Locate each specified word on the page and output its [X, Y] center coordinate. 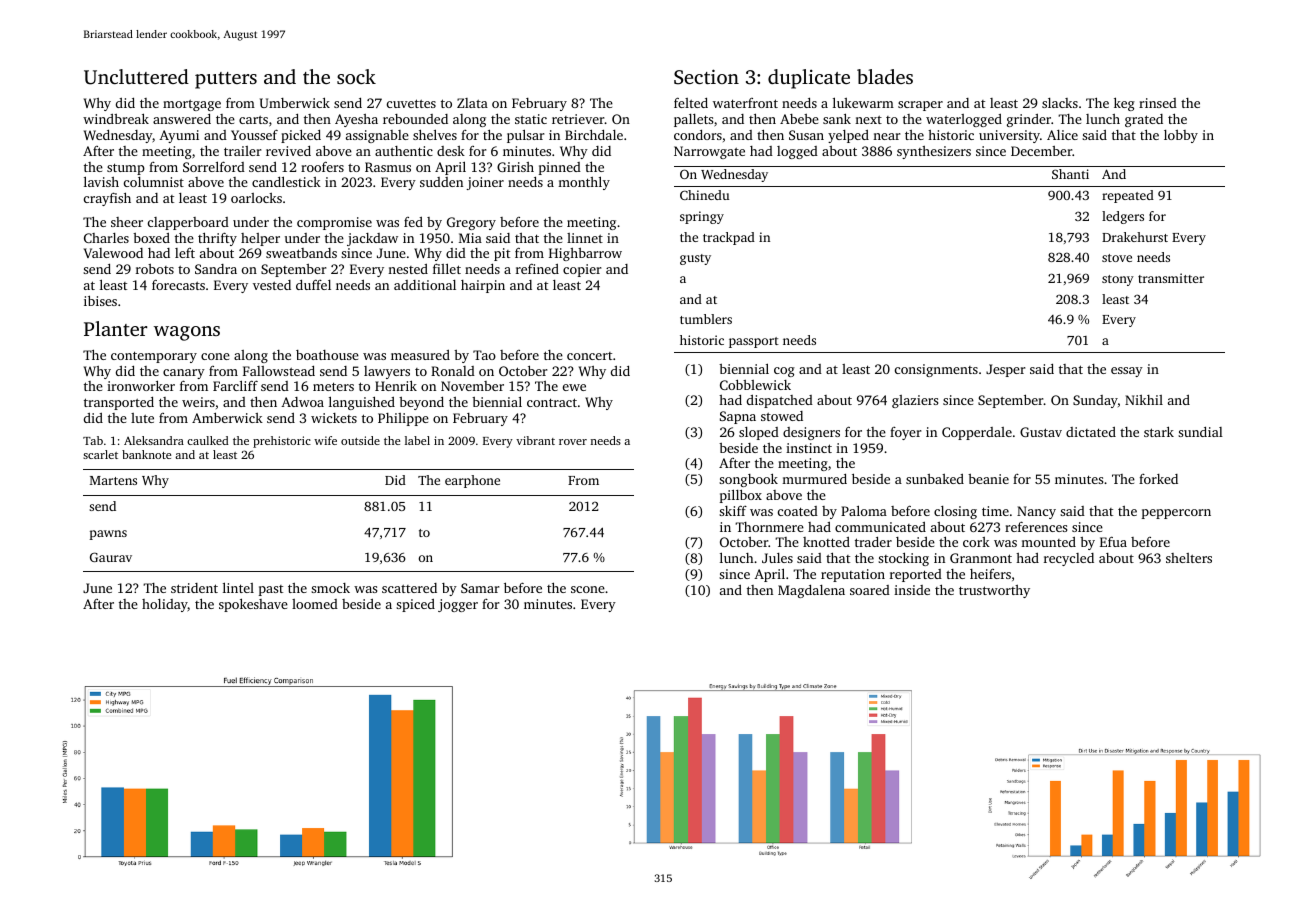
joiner [485, 183]
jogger [458, 605]
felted [691, 102]
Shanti [1070, 174]
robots [155, 269]
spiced [415, 605]
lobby [1181, 136]
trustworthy [994, 591]
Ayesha [356, 120]
